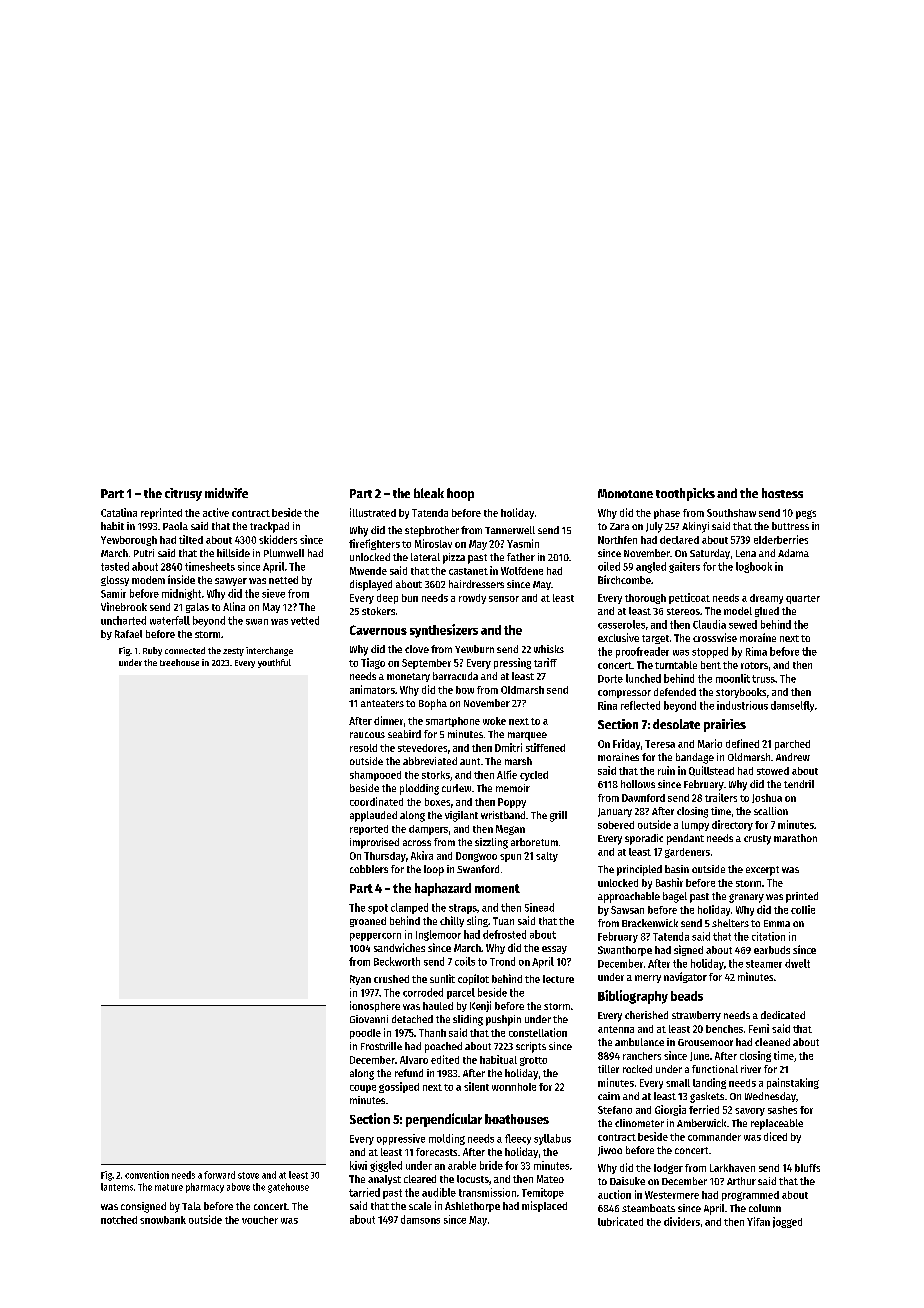 This screenshot has height=1308, width=924. What do you see at coordinates (476, 584) in the screenshot?
I see `hairdressers` at bounding box center [476, 584].
